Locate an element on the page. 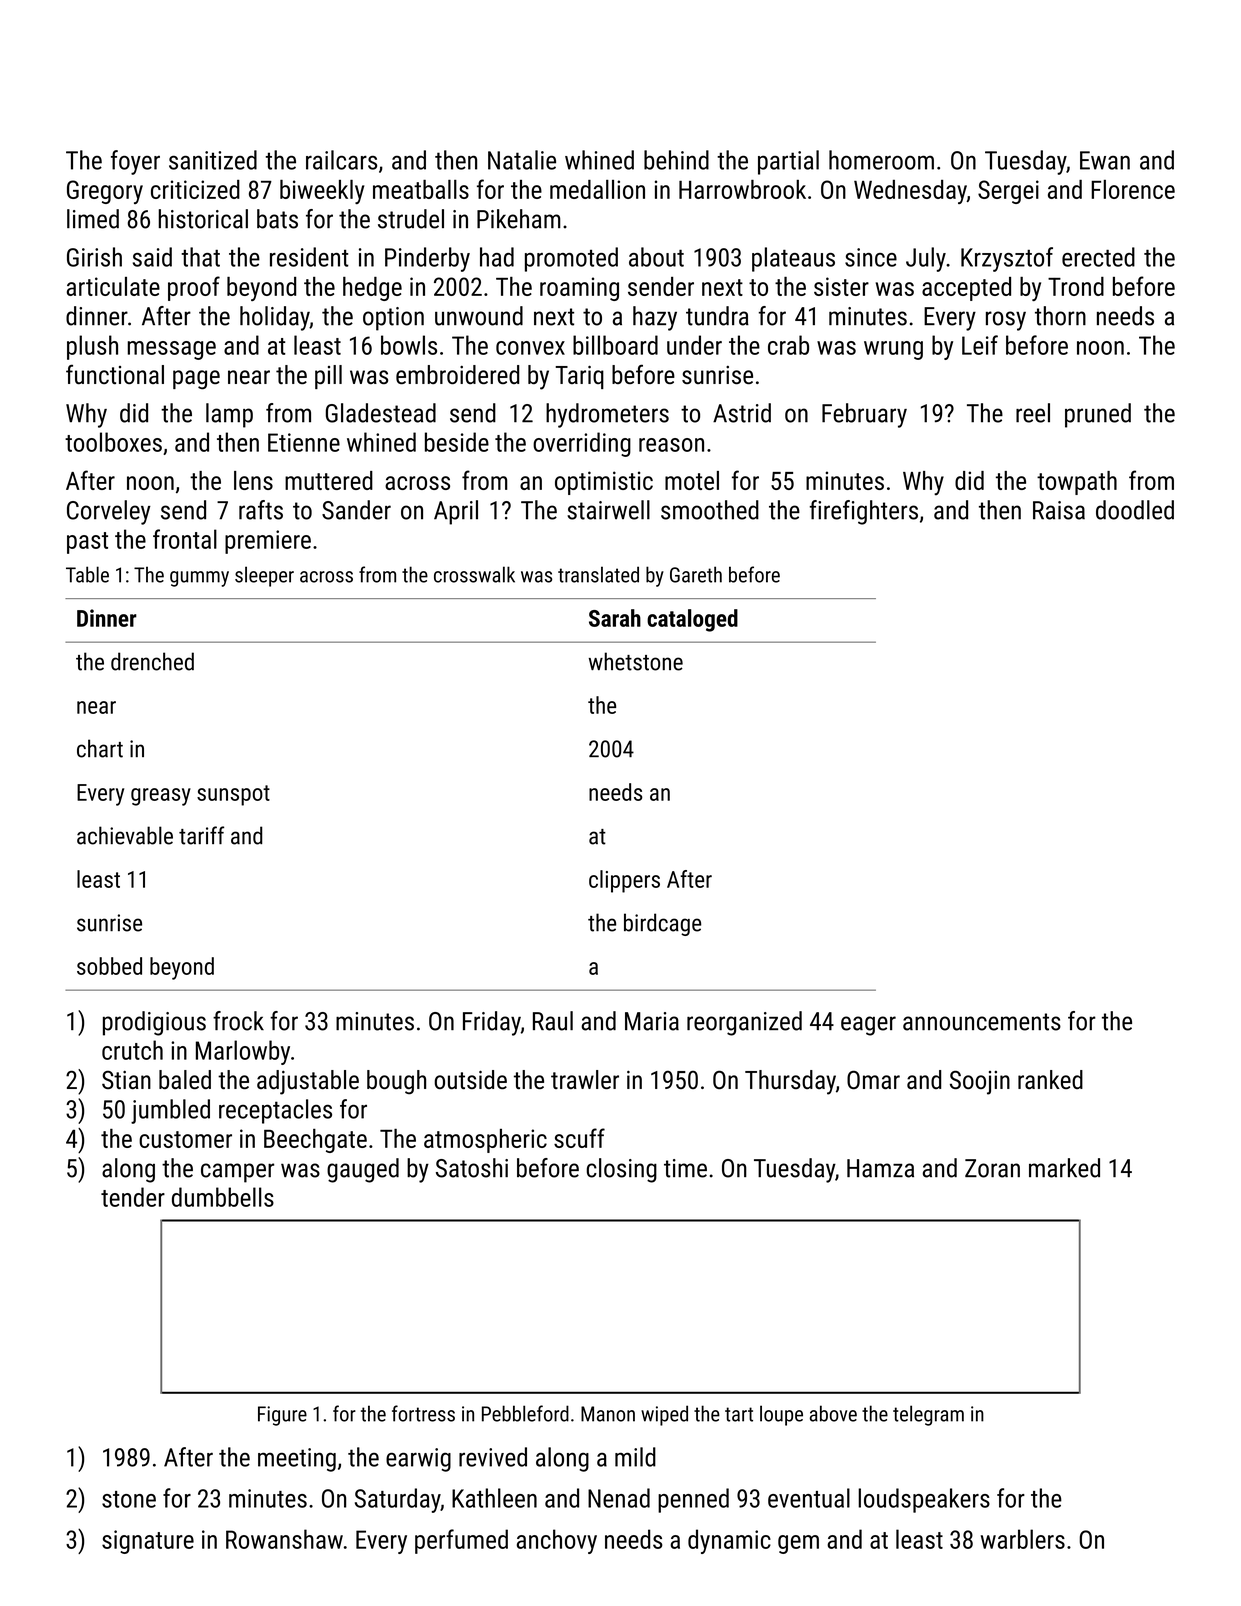  had is located at coordinates (497, 257).
